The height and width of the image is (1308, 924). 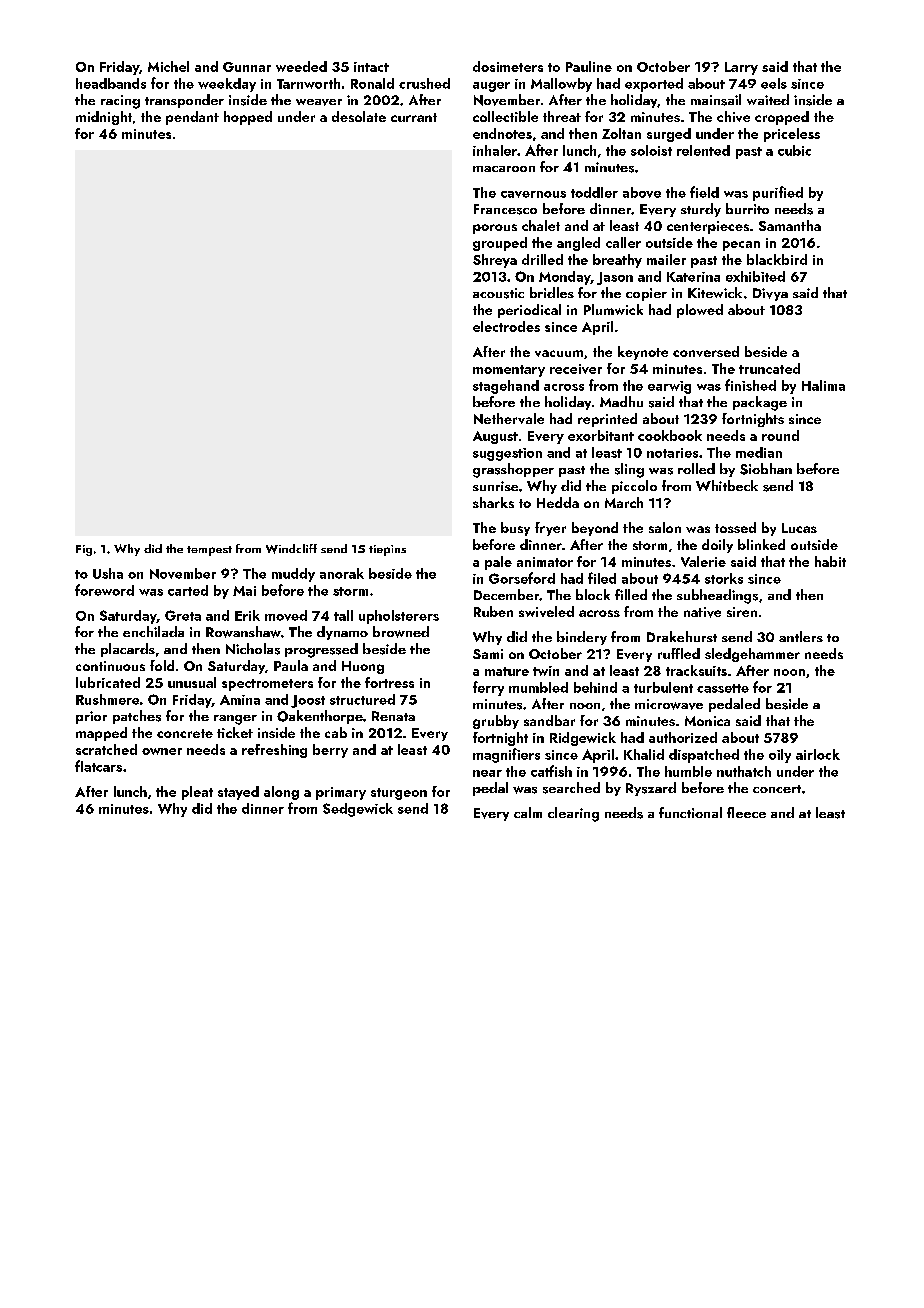 What do you see at coordinates (84, 550) in the image?
I see `Fig` at bounding box center [84, 550].
